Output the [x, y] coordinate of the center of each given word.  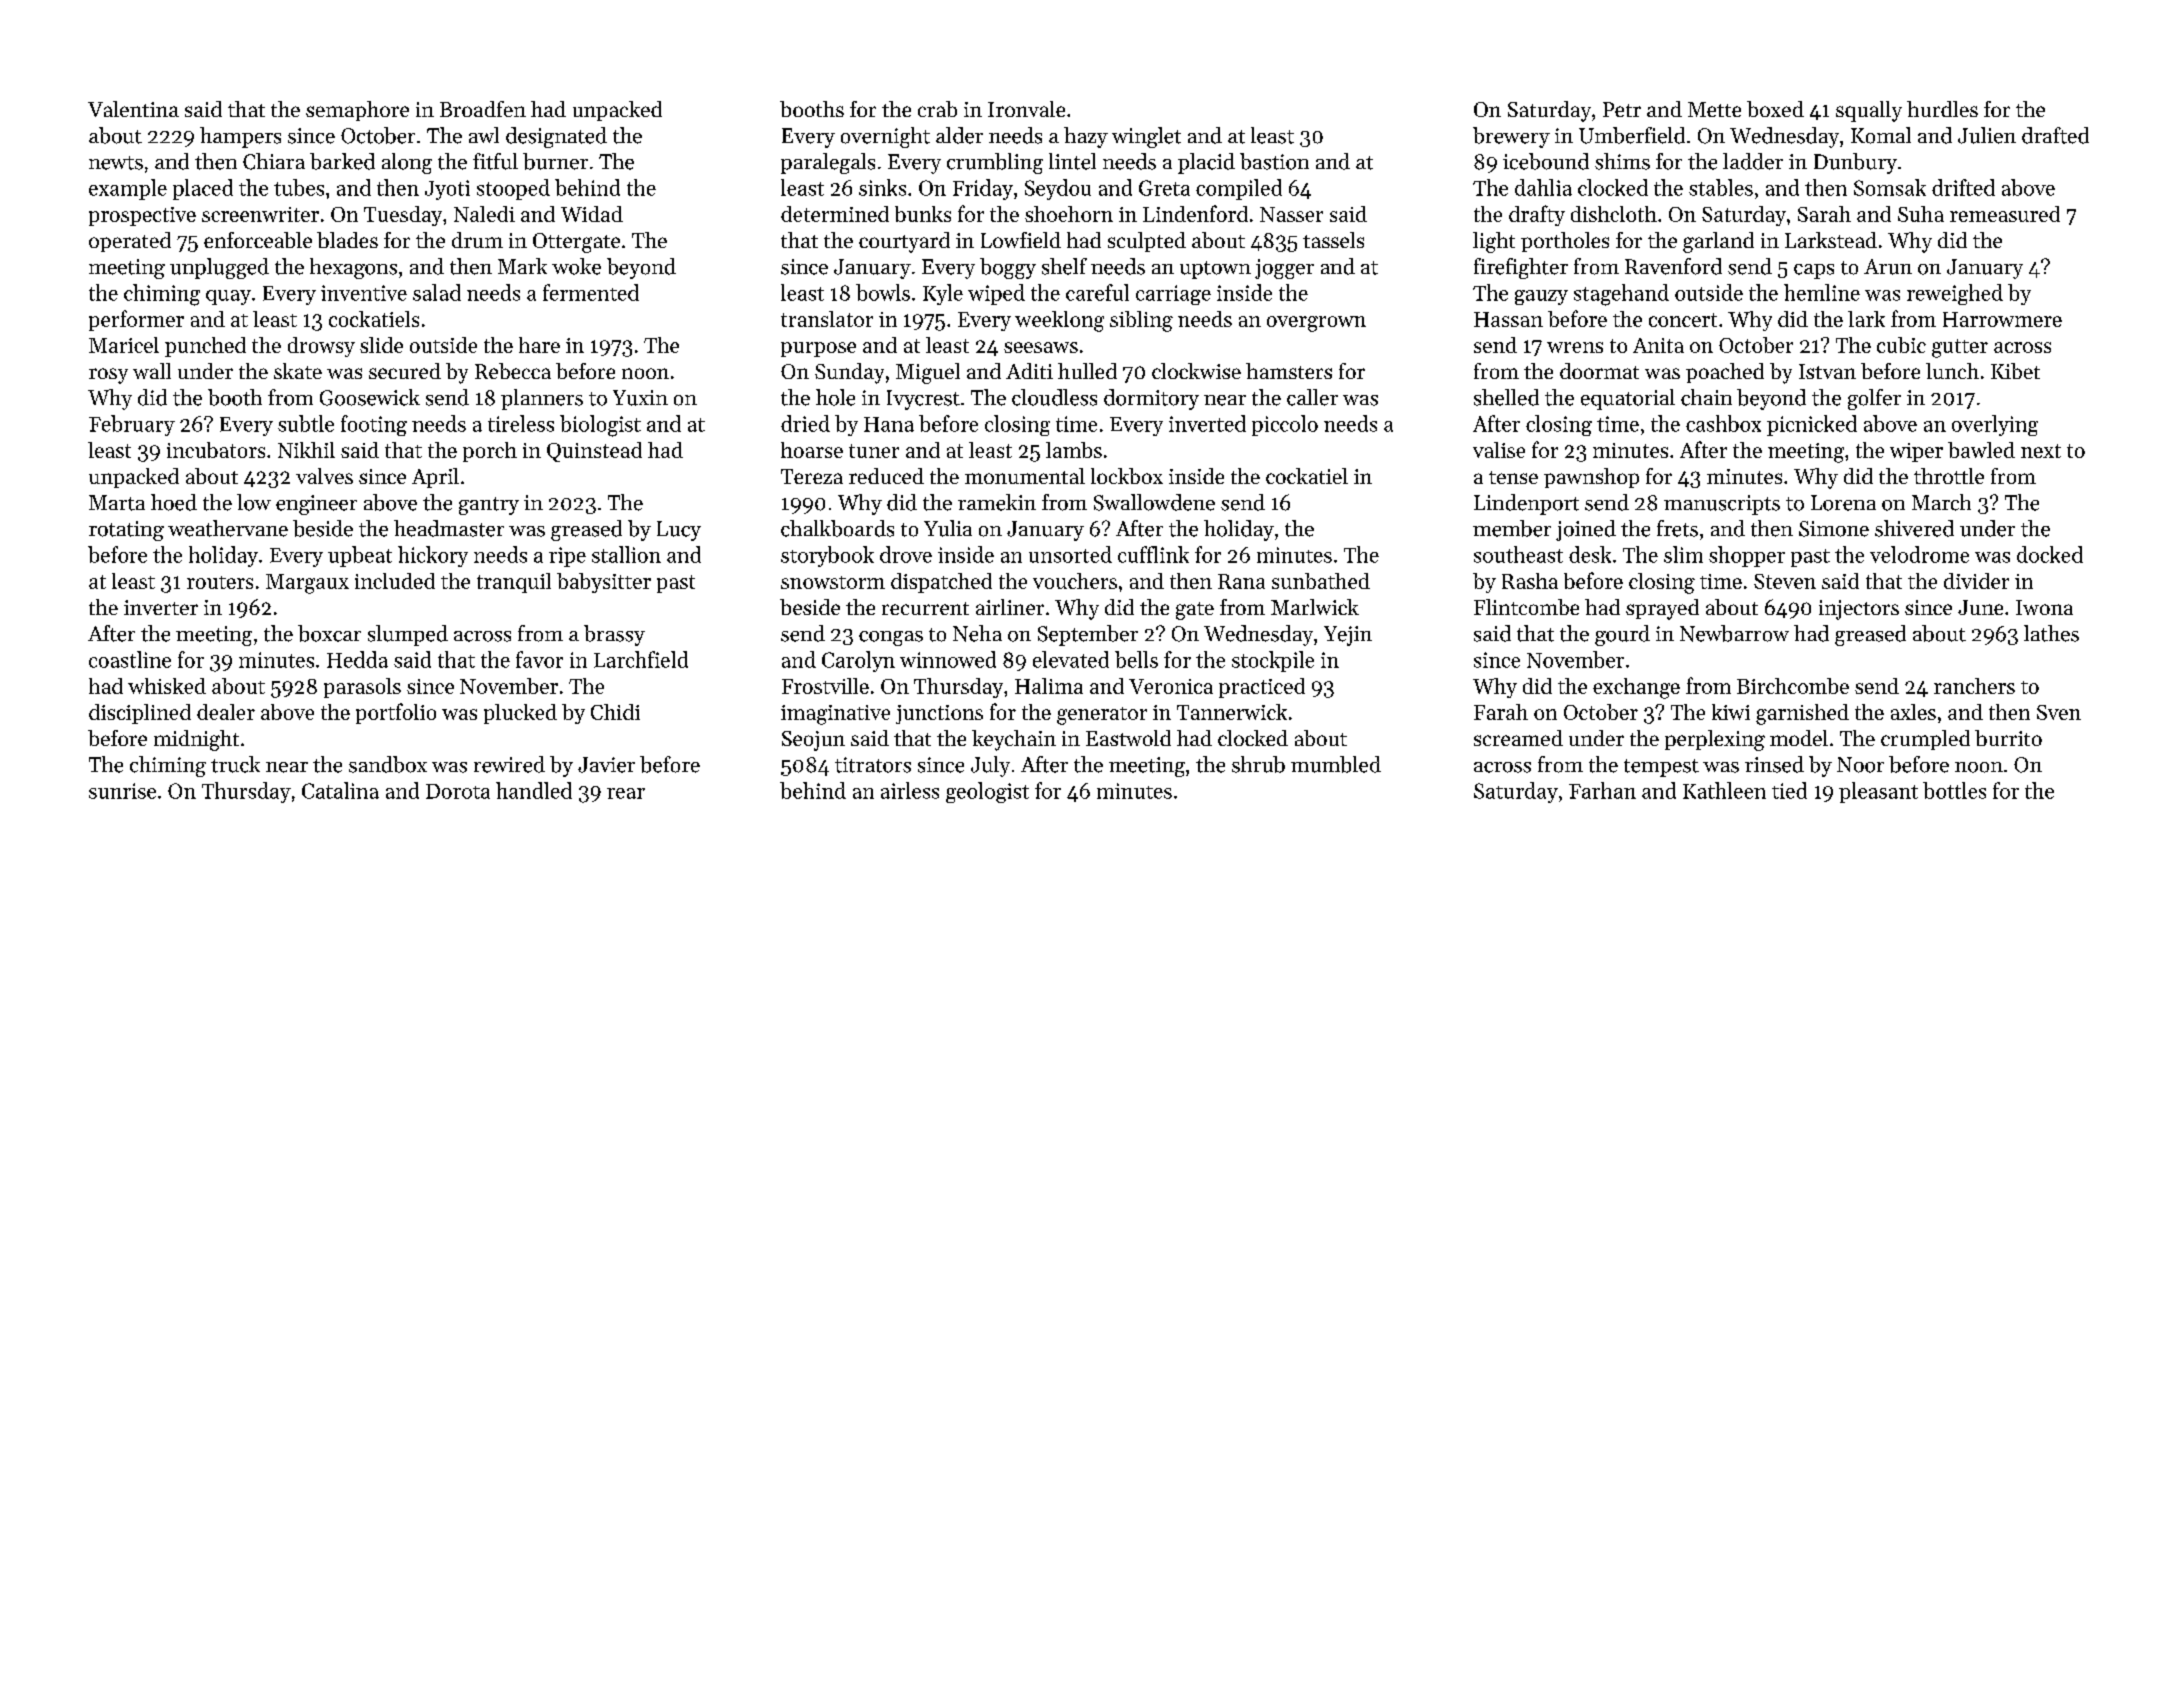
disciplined [140, 714]
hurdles [1942, 109]
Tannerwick [1232, 712]
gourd [1622, 635]
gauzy [1541, 297]
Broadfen [483, 109]
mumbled [1336, 764]
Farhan [1602, 790]
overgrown [1316, 324]
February [132, 425]
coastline [130, 659]
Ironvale [1026, 109]
